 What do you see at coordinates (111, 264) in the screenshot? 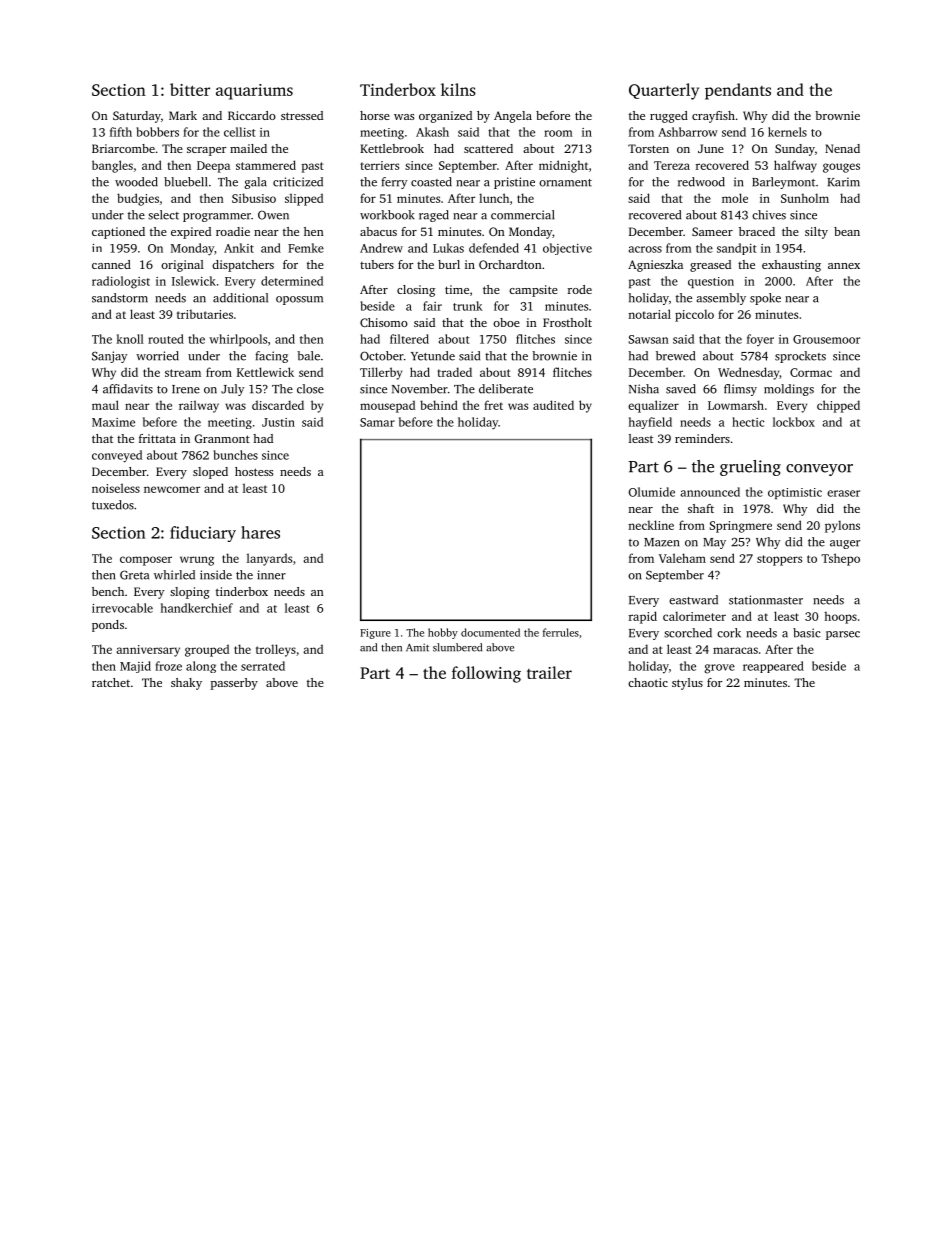
I see `canned` at bounding box center [111, 264].
